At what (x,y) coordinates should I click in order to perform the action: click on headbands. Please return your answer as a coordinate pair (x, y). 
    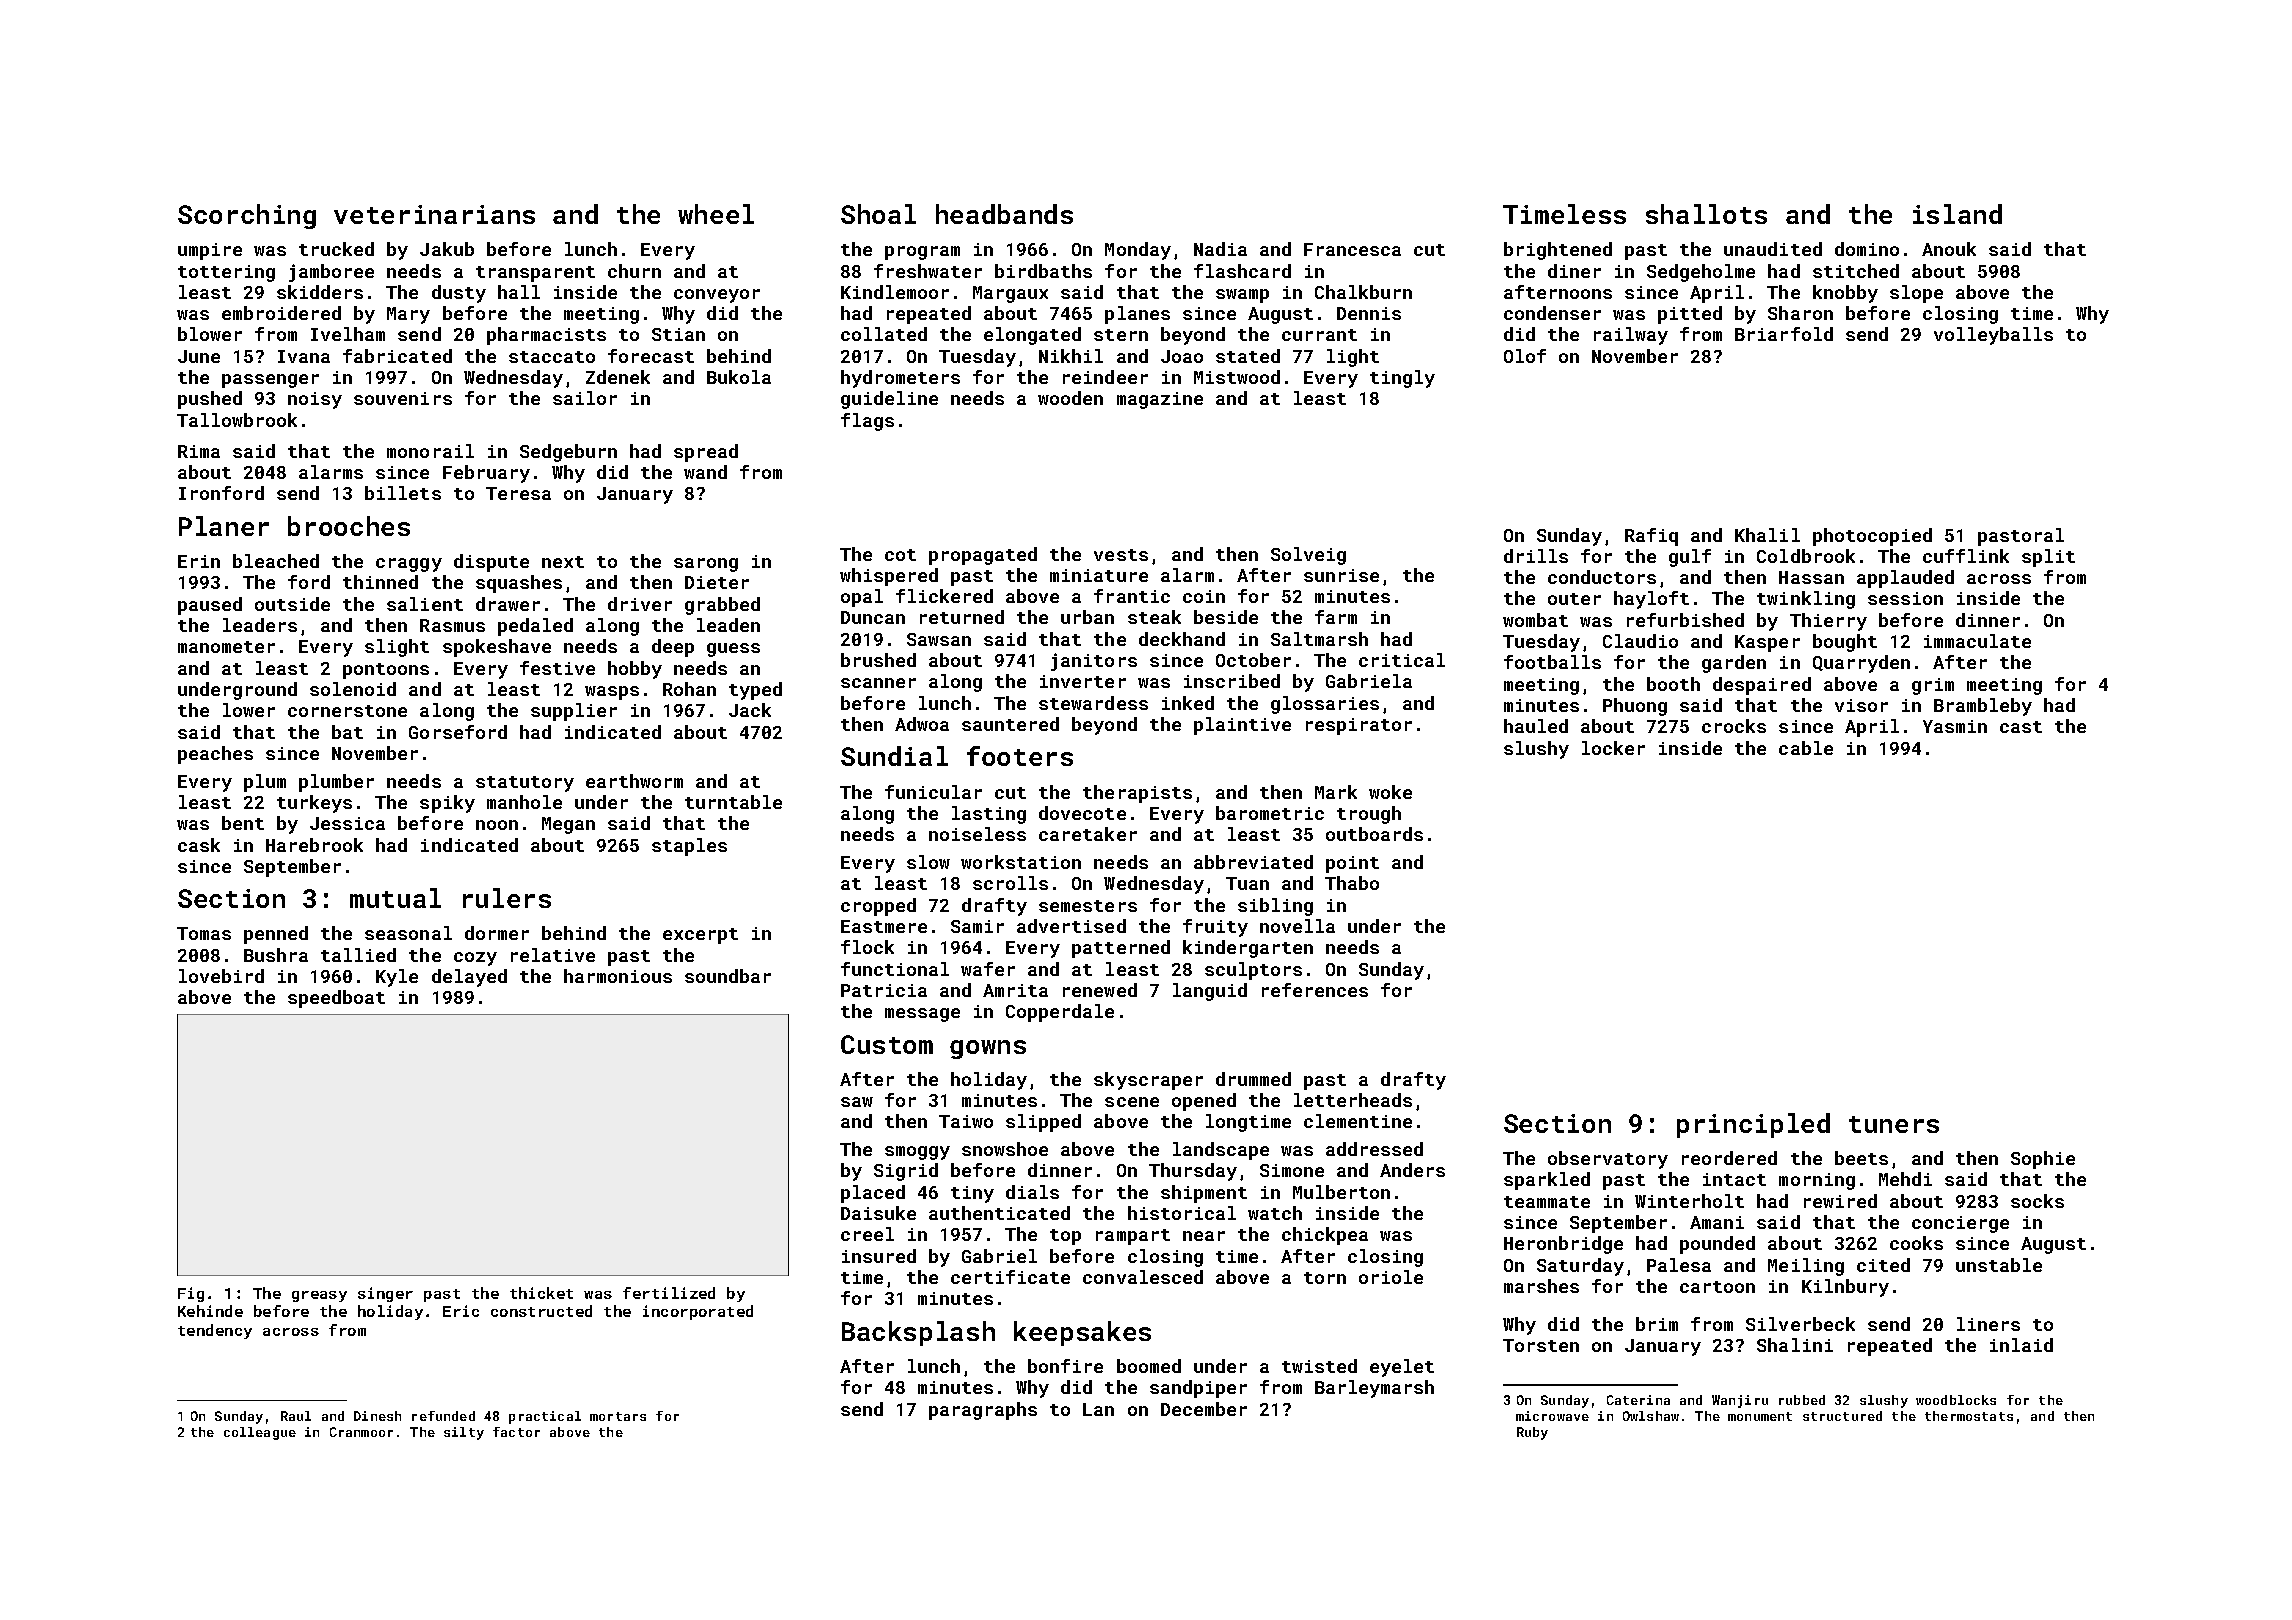
    Looking at the image, I should click on (1004, 214).
